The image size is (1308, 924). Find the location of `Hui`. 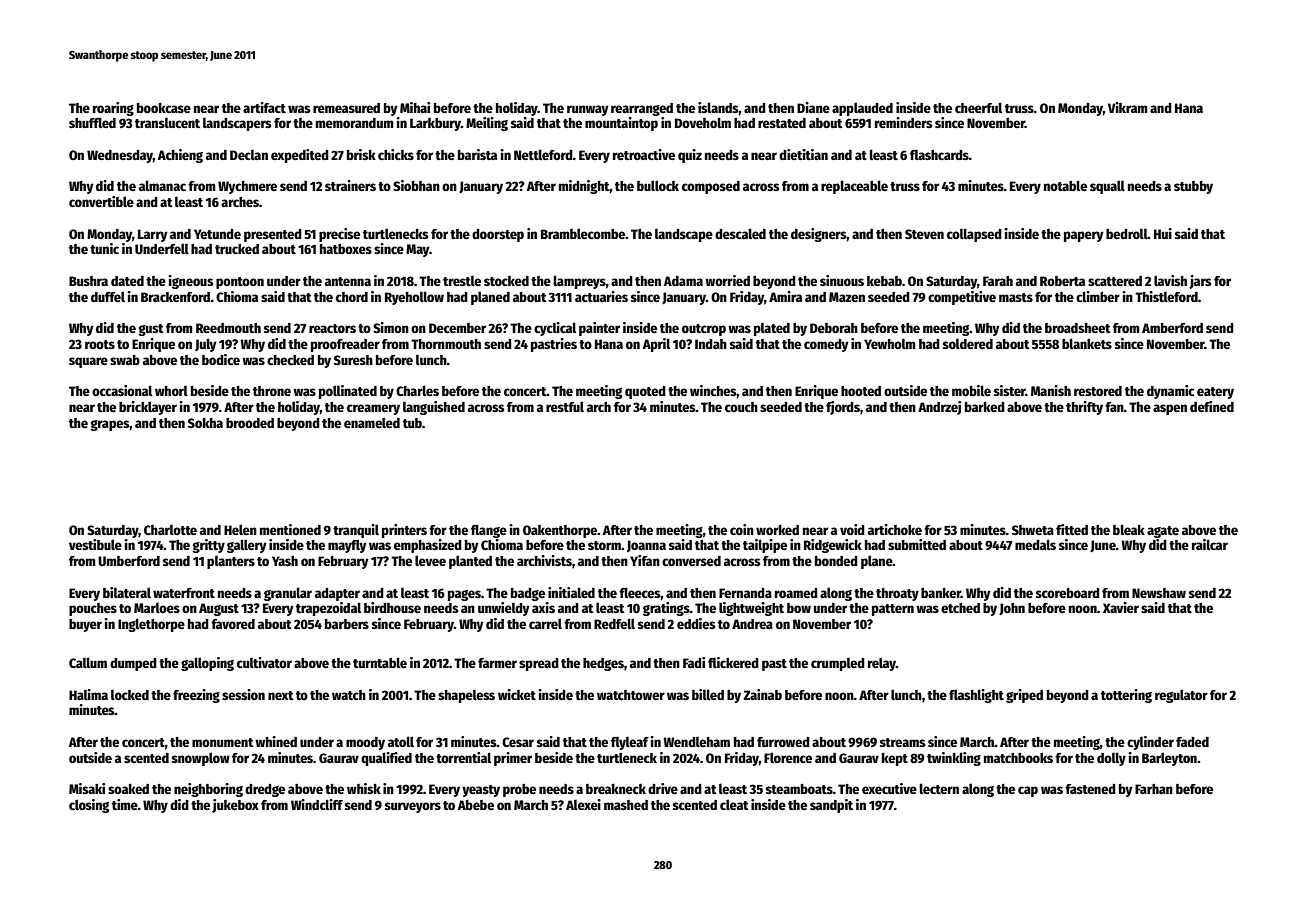

Hui is located at coordinates (1163, 233).
